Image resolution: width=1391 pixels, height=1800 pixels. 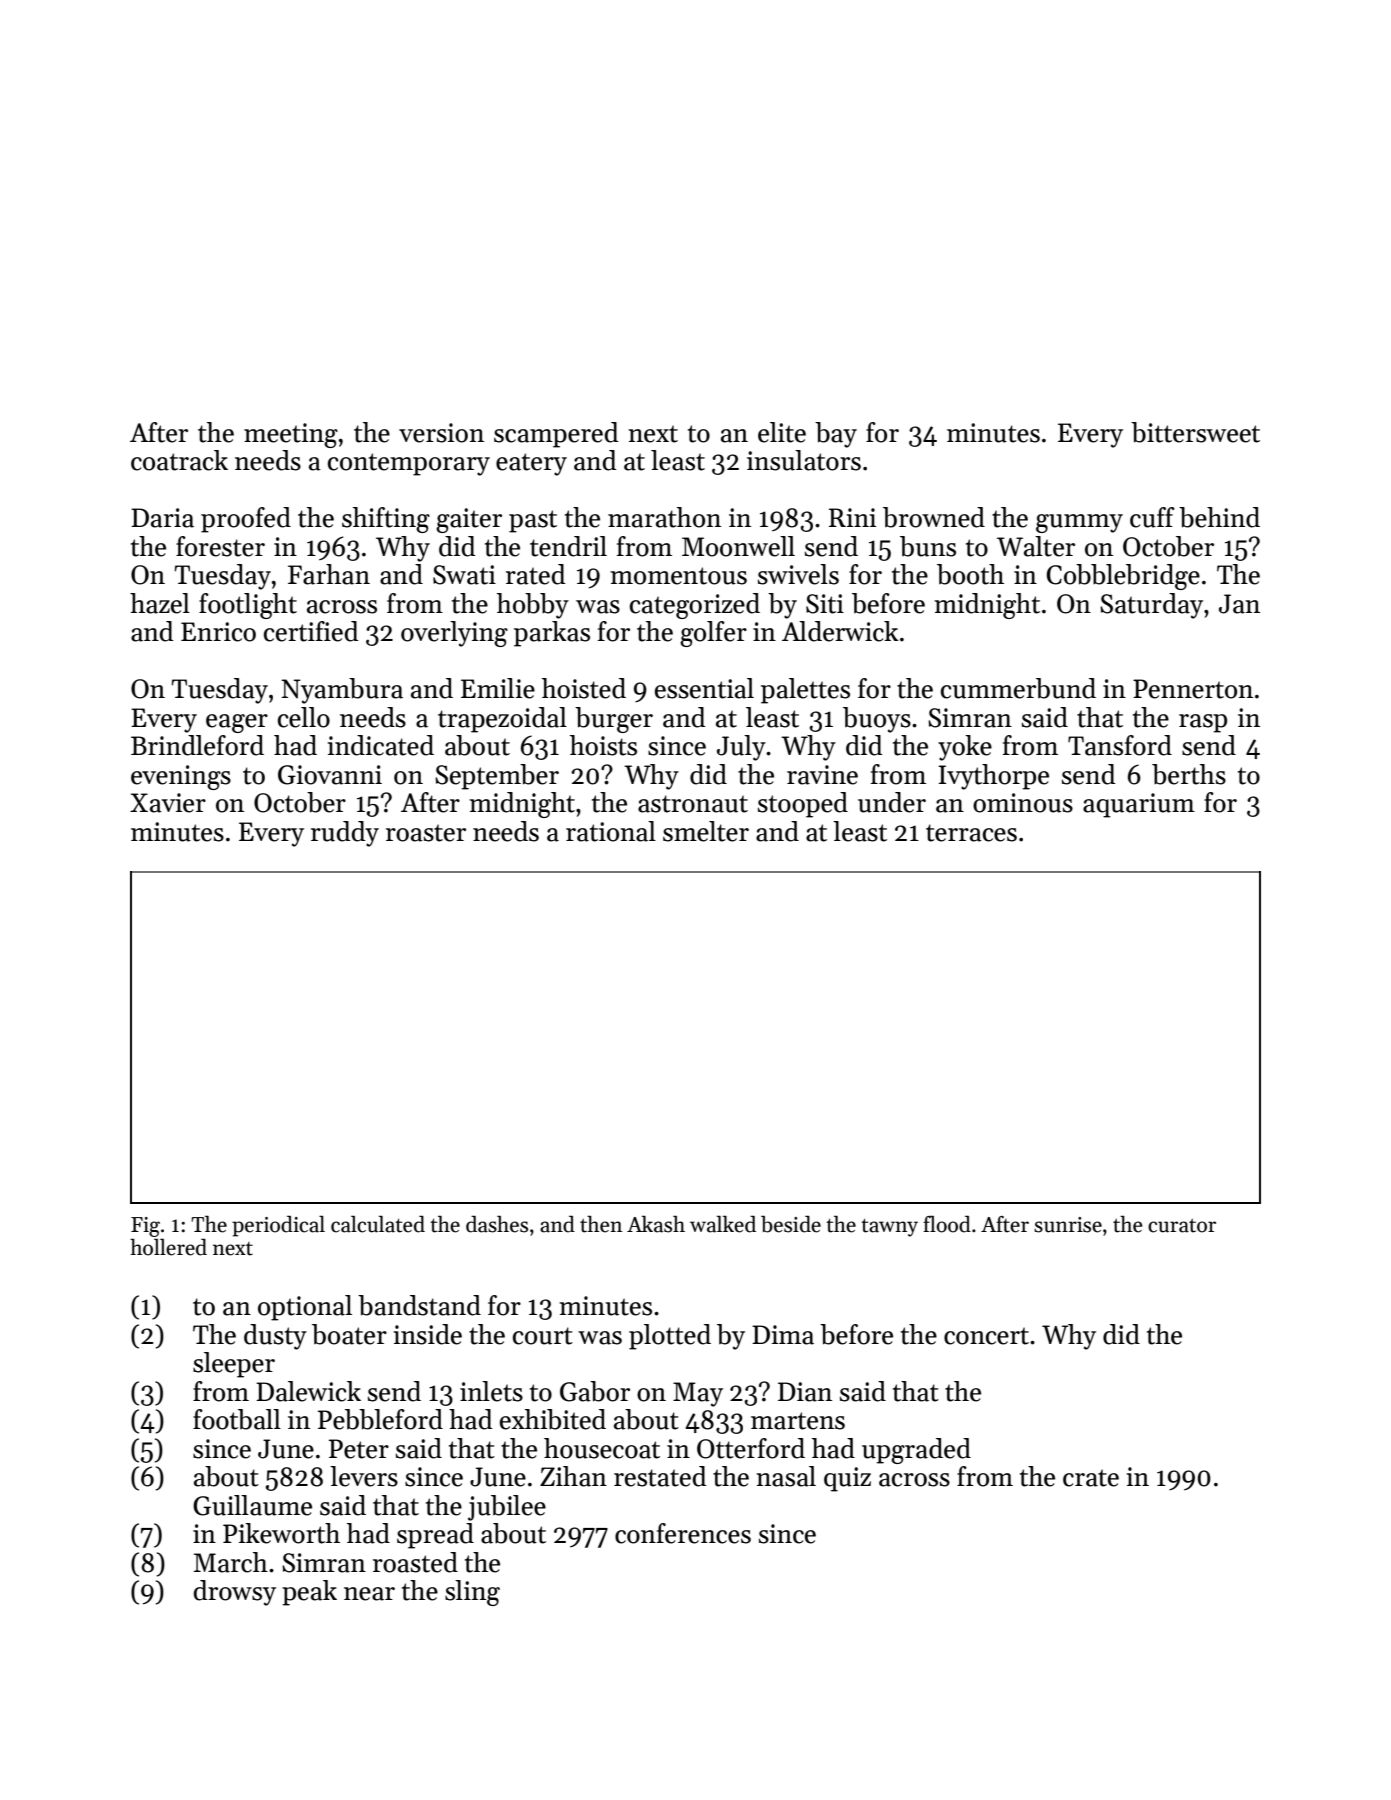 I want to click on Jan, so click(x=1239, y=604).
